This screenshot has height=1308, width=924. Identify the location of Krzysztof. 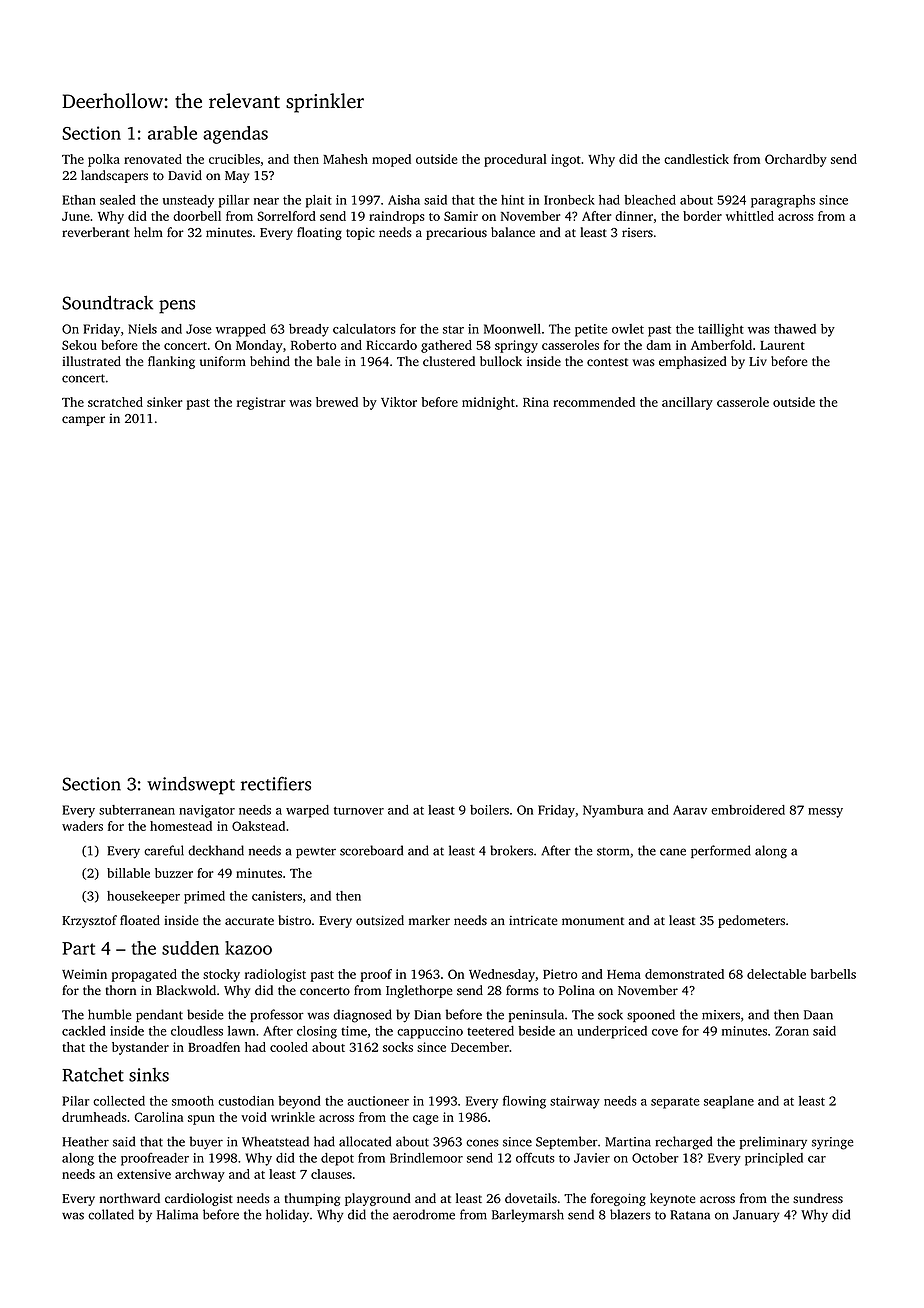
(89, 921).
